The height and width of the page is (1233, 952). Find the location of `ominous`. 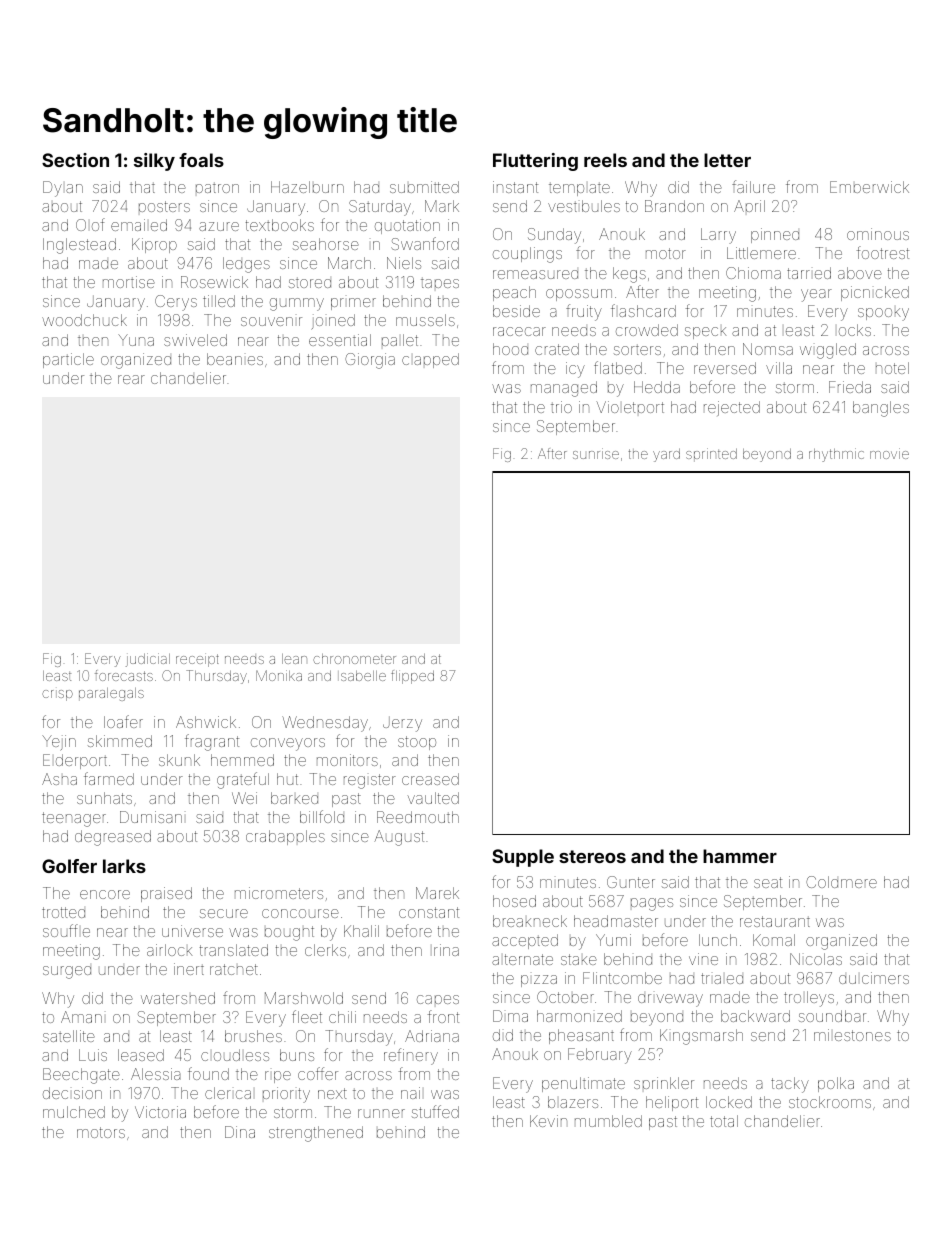

ominous is located at coordinates (878, 234).
